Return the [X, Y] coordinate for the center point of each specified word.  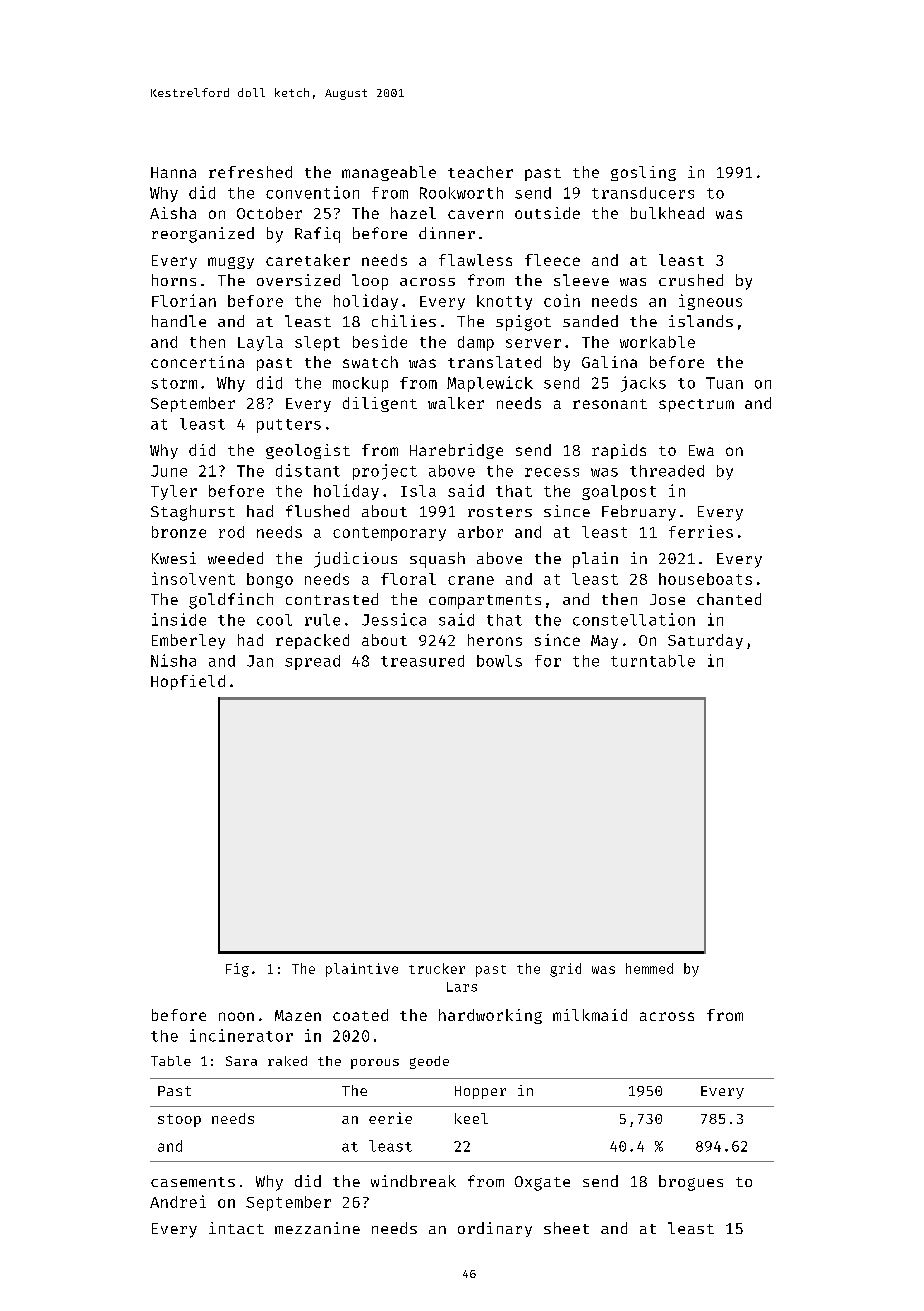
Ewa [701, 450]
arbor [480, 532]
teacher [480, 172]
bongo [270, 580]
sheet [566, 1228]
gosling [643, 173]
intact [236, 1228]
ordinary [495, 1229]
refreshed [250, 172]
